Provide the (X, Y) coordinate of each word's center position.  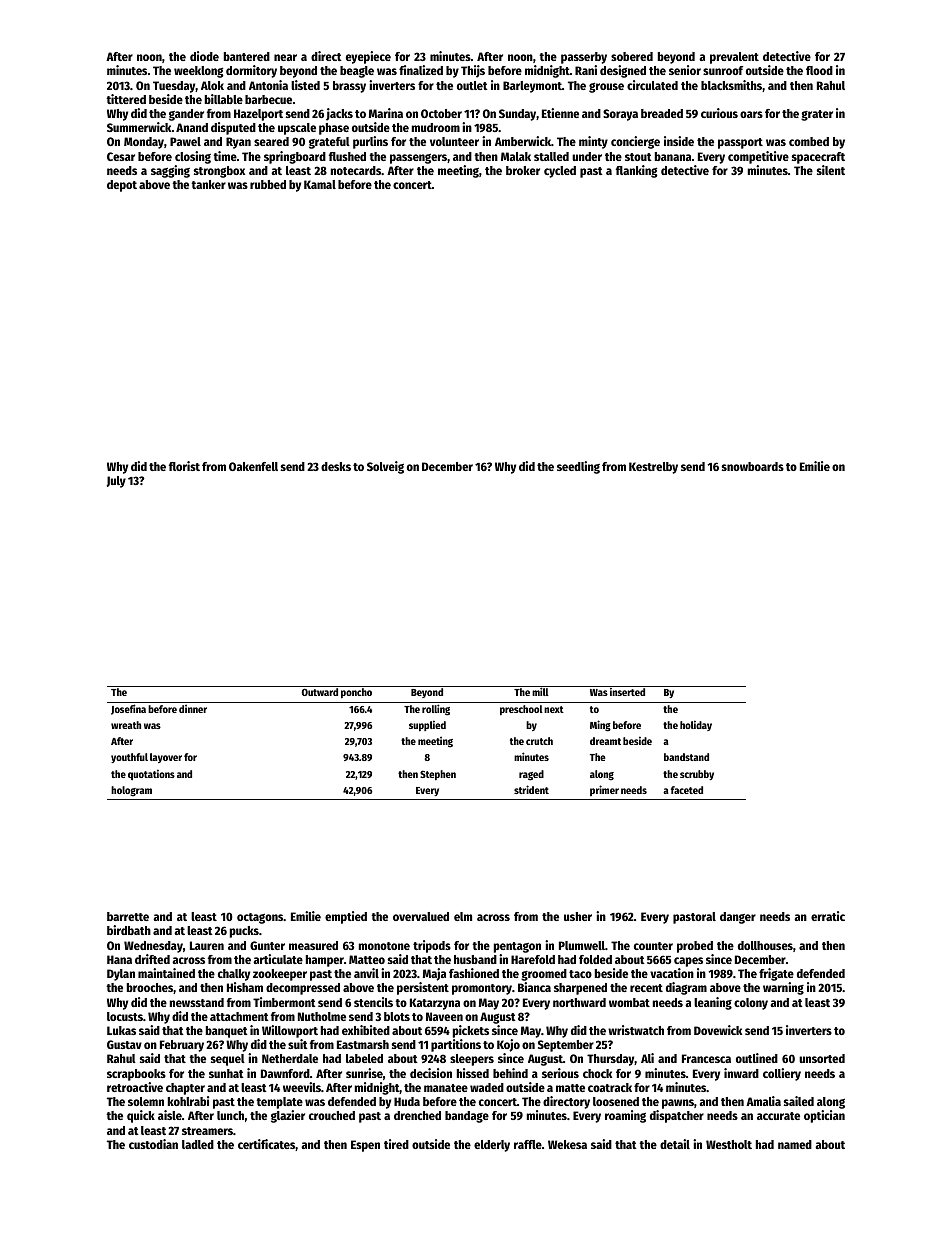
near (285, 57)
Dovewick (718, 1030)
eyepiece (368, 57)
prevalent (734, 58)
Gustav (124, 1044)
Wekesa (567, 1144)
